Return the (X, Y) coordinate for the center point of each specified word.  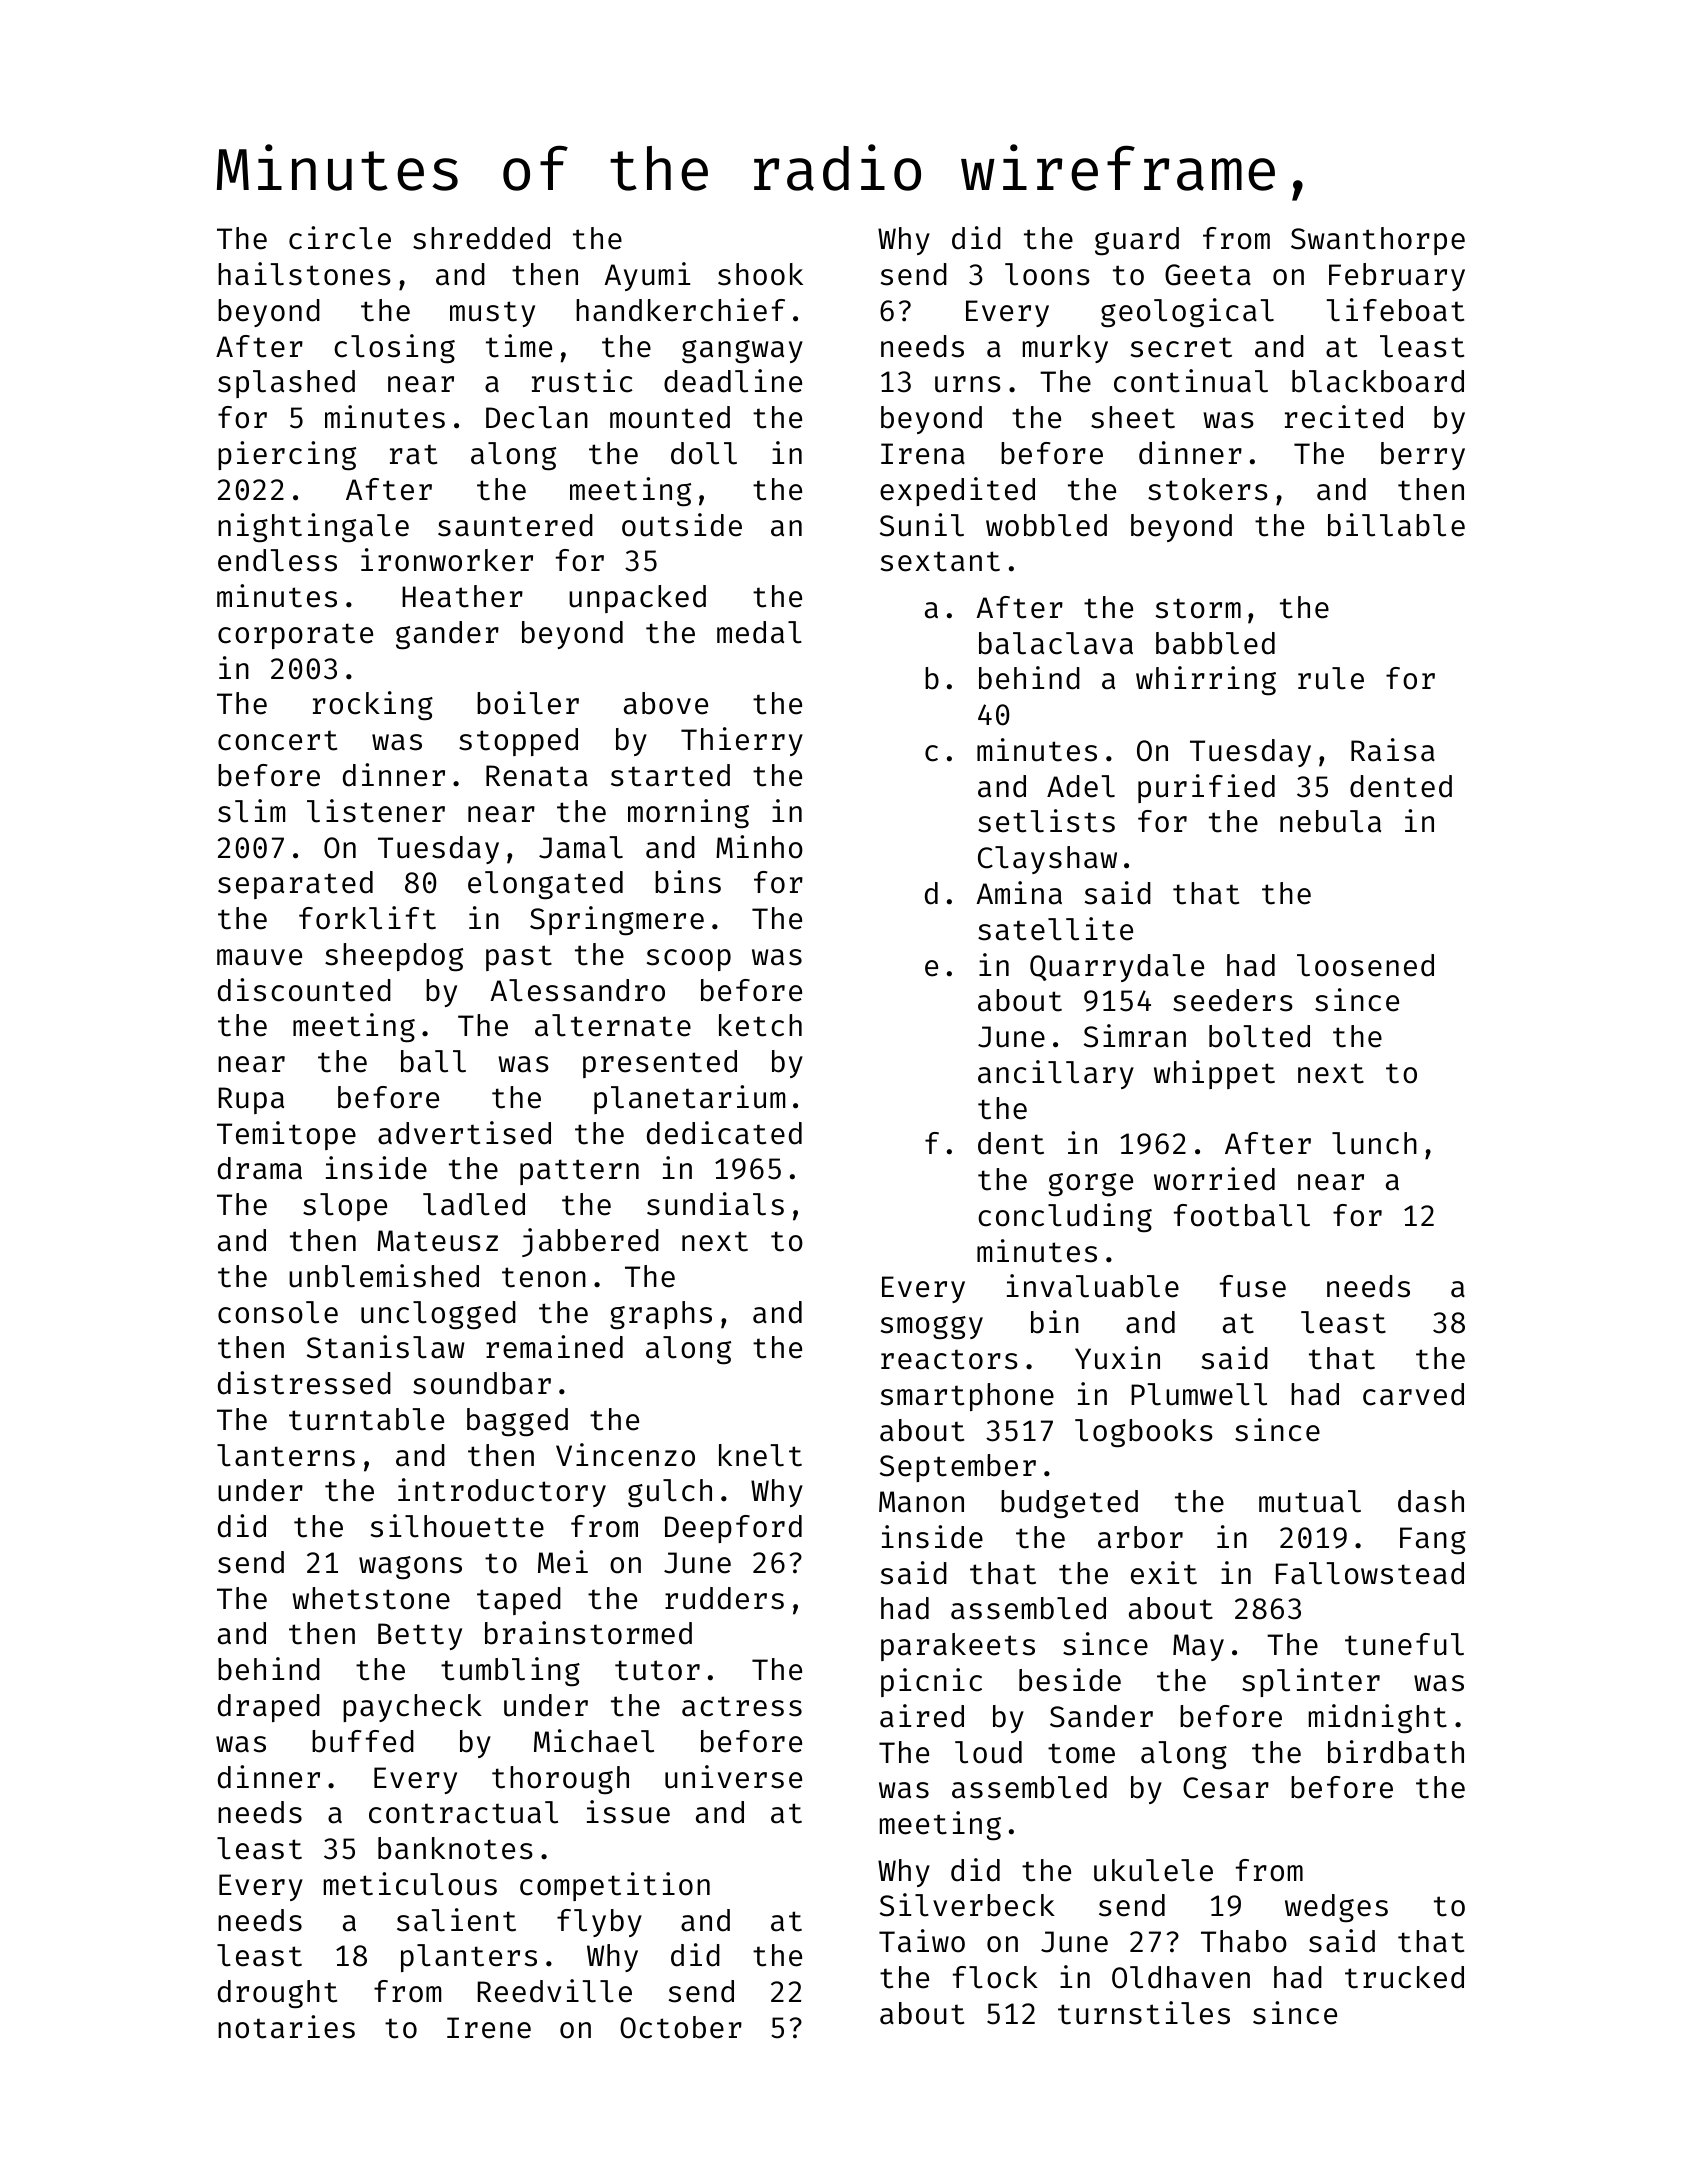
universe (733, 1777)
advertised (464, 1133)
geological (1187, 313)
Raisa (1393, 750)
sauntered (515, 525)
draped (269, 1708)
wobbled (1046, 525)
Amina (1019, 893)
